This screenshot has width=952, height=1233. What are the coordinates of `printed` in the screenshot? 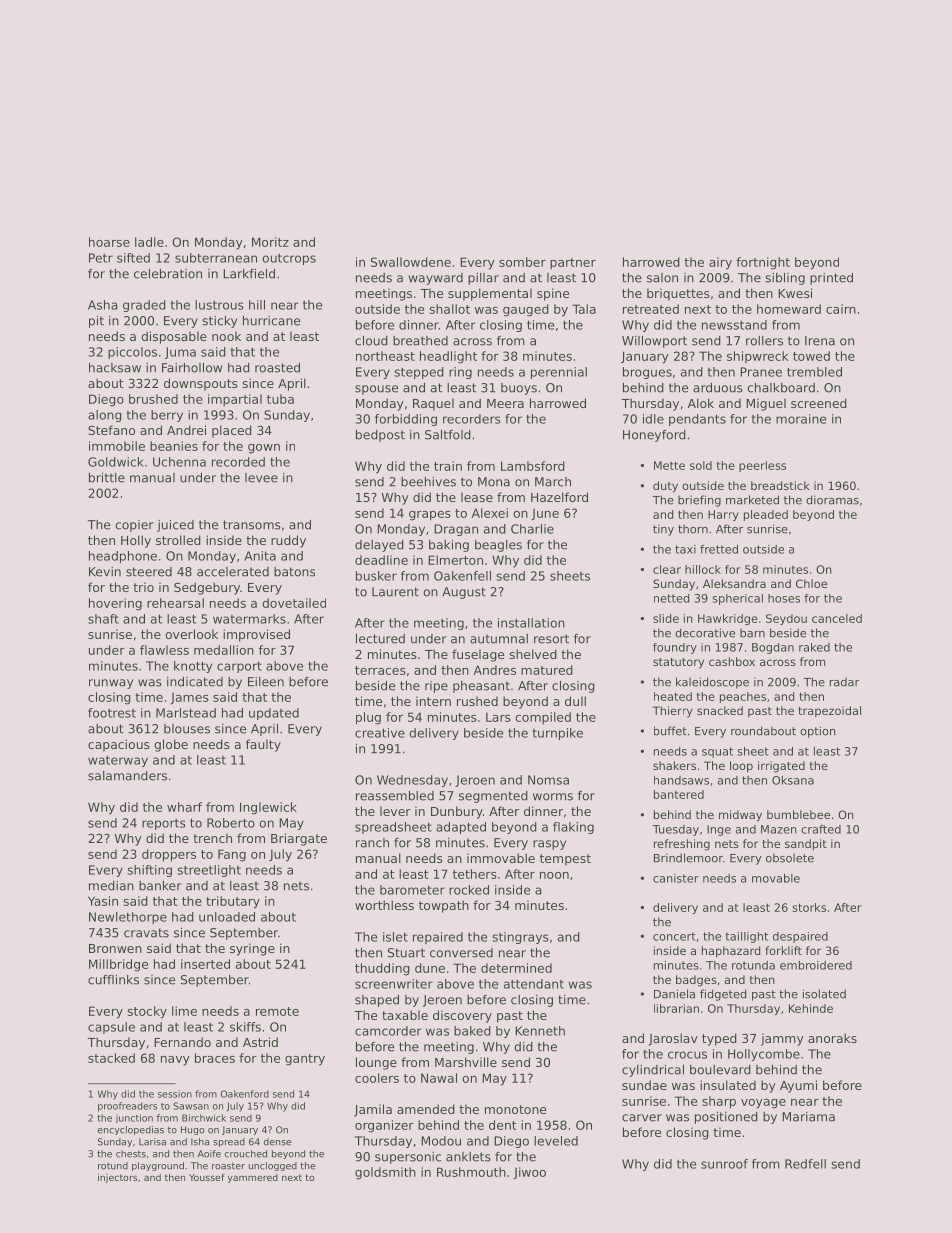 It's located at (831, 279).
